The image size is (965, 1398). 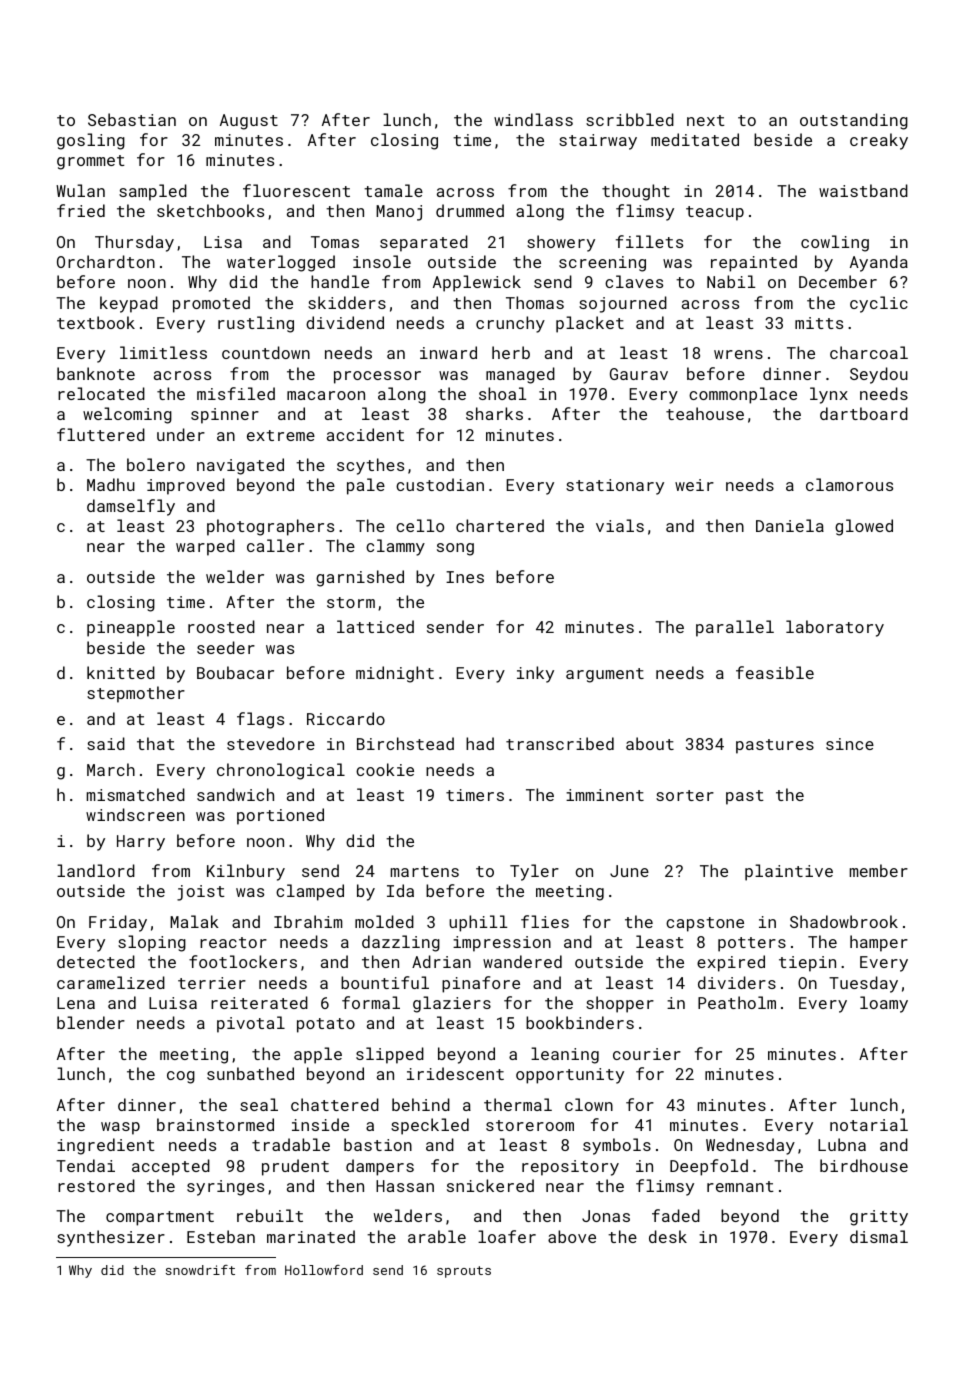 What do you see at coordinates (854, 121) in the screenshot?
I see `outstanding` at bounding box center [854, 121].
